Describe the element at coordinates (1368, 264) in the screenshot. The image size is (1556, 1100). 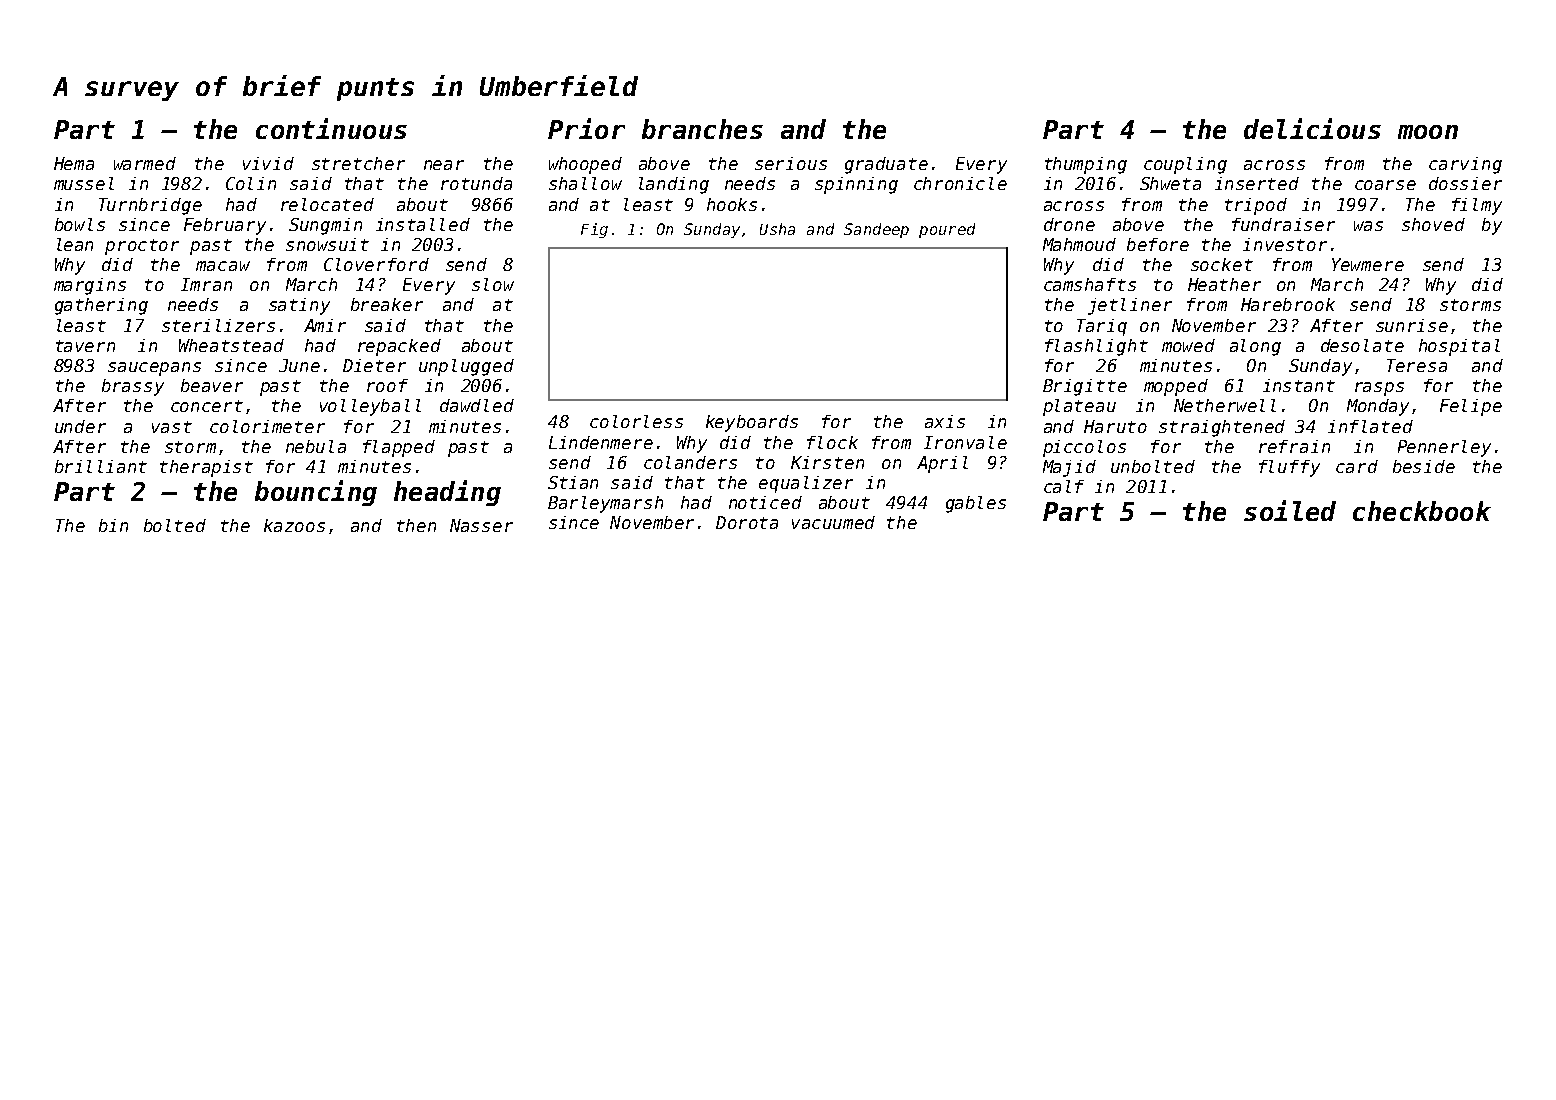
I see `Yewmere` at that location.
